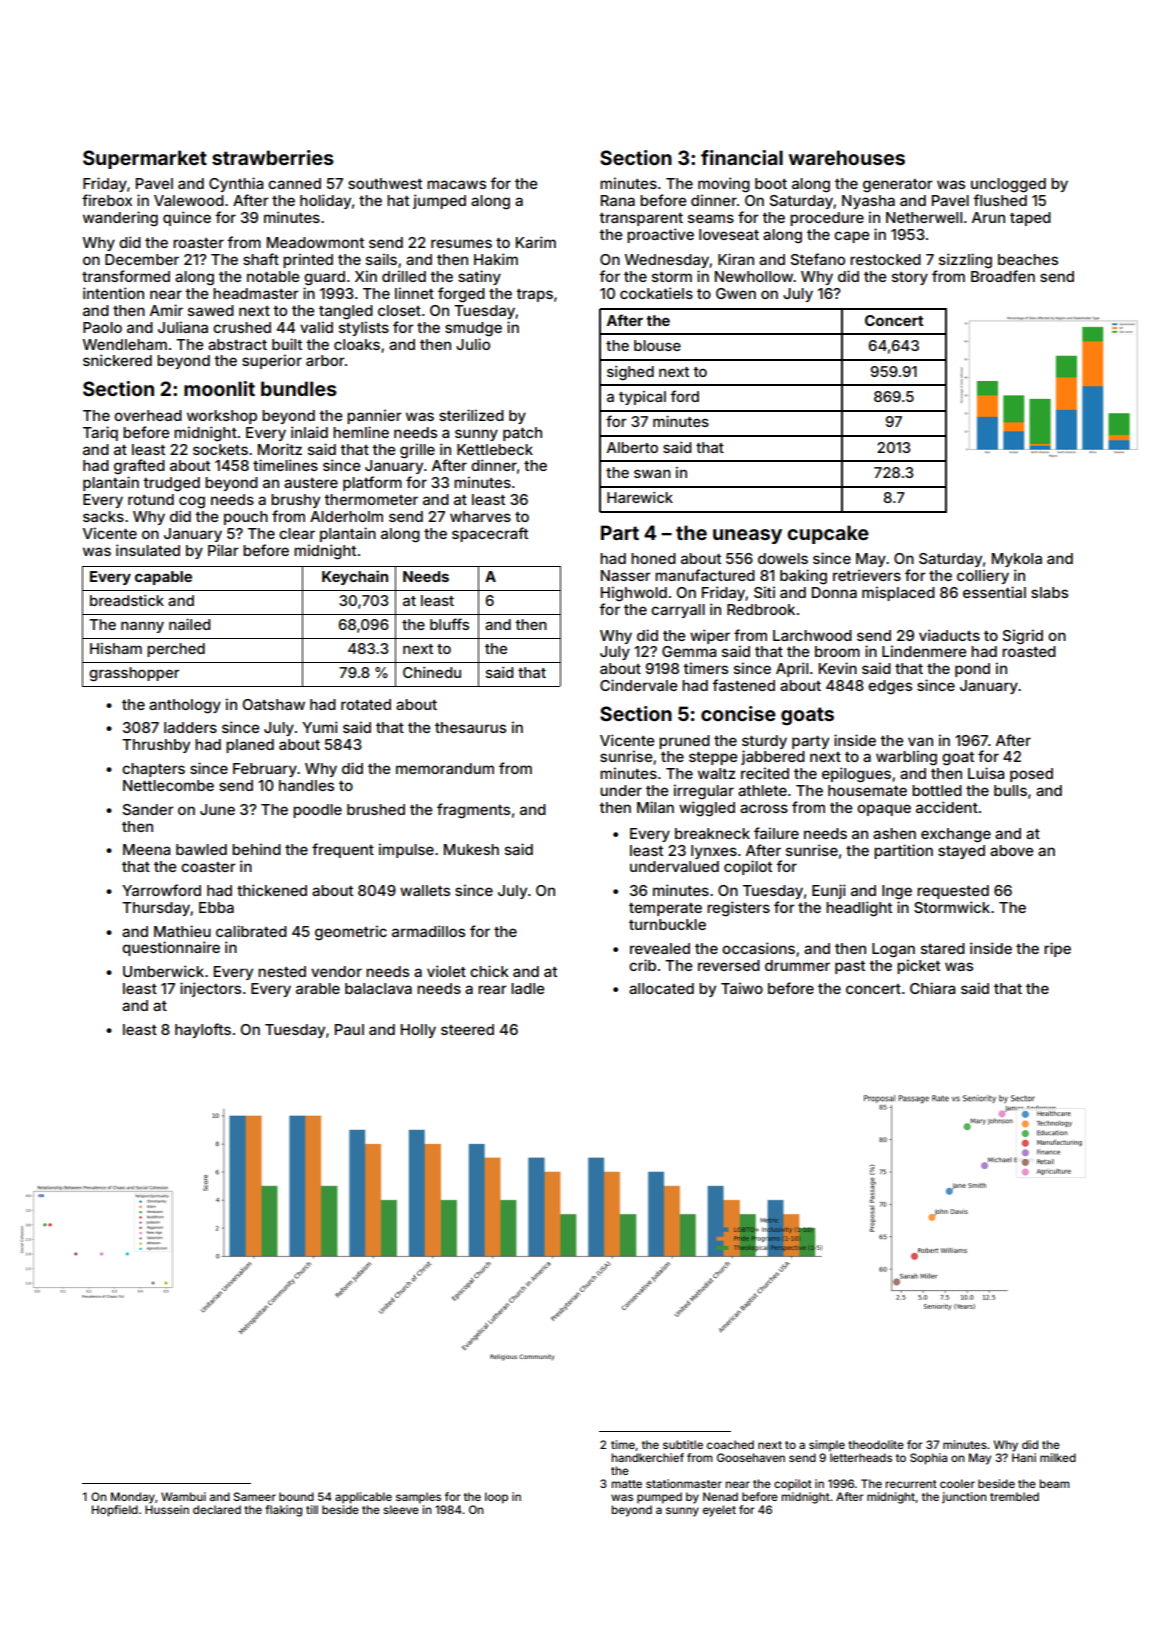  What do you see at coordinates (418, 1031) in the screenshot?
I see `Holly` at bounding box center [418, 1031].
